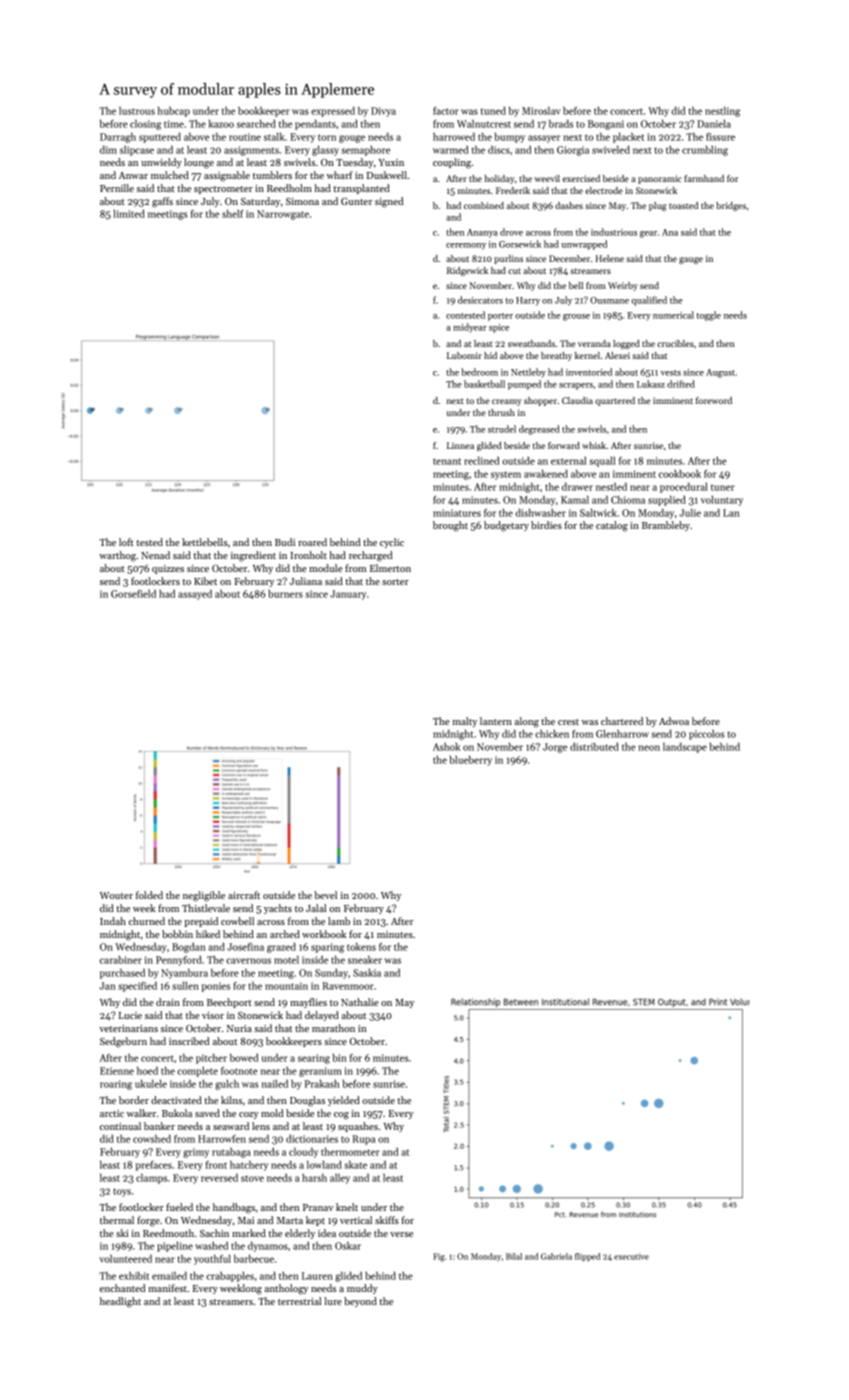  What do you see at coordinates (223, 190) in the page?
I see `spectrometer` at bounding box center [223, 190].
